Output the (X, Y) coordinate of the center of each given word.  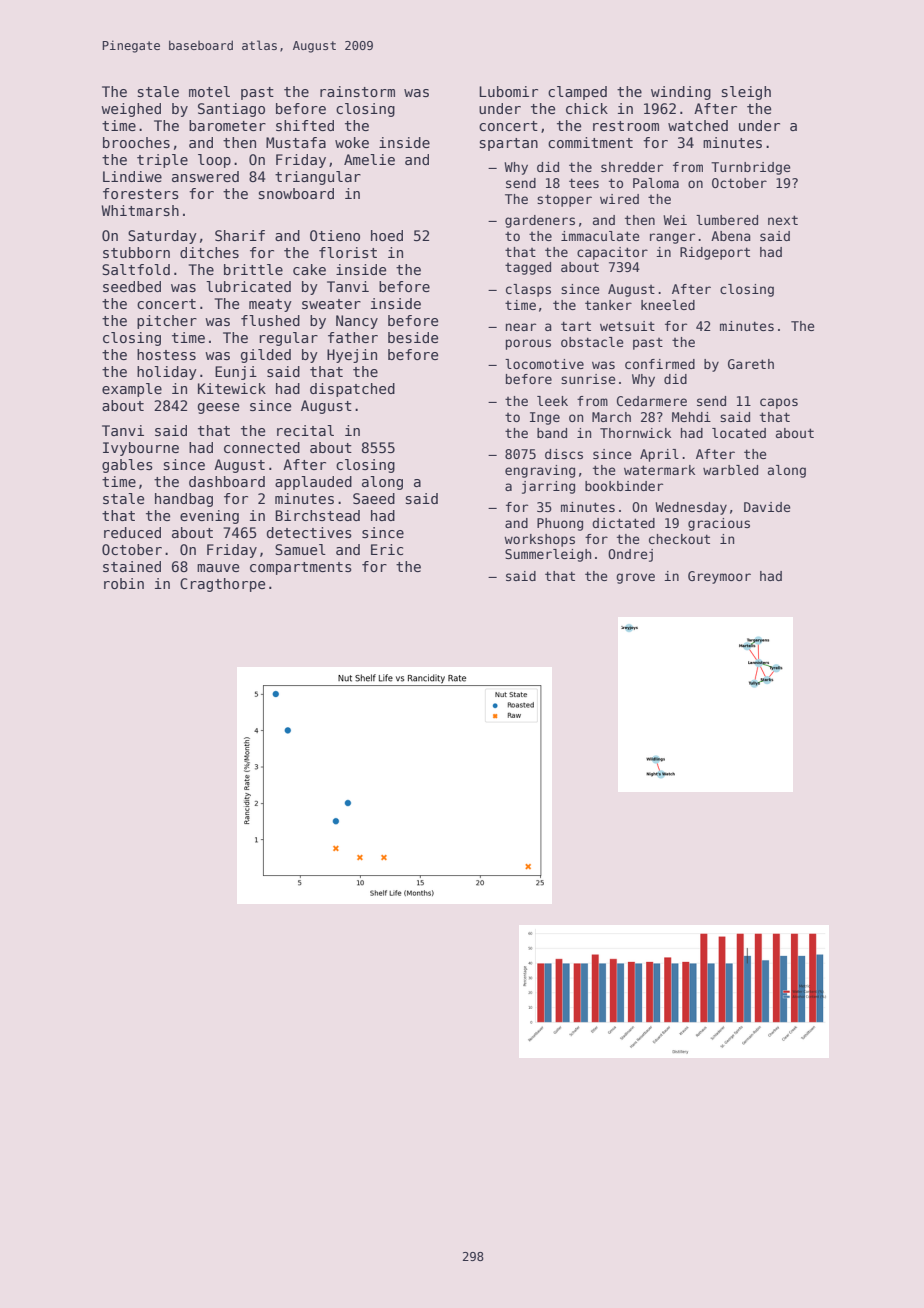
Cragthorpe (222, 585)
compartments (301, 568)
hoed (387, 235)
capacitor (612, 253)
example (132, 390)
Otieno (335, 235)
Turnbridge (750, 168)
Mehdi (691, 417)
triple (162, 161)
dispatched (352, 390)
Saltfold (136, 269)
